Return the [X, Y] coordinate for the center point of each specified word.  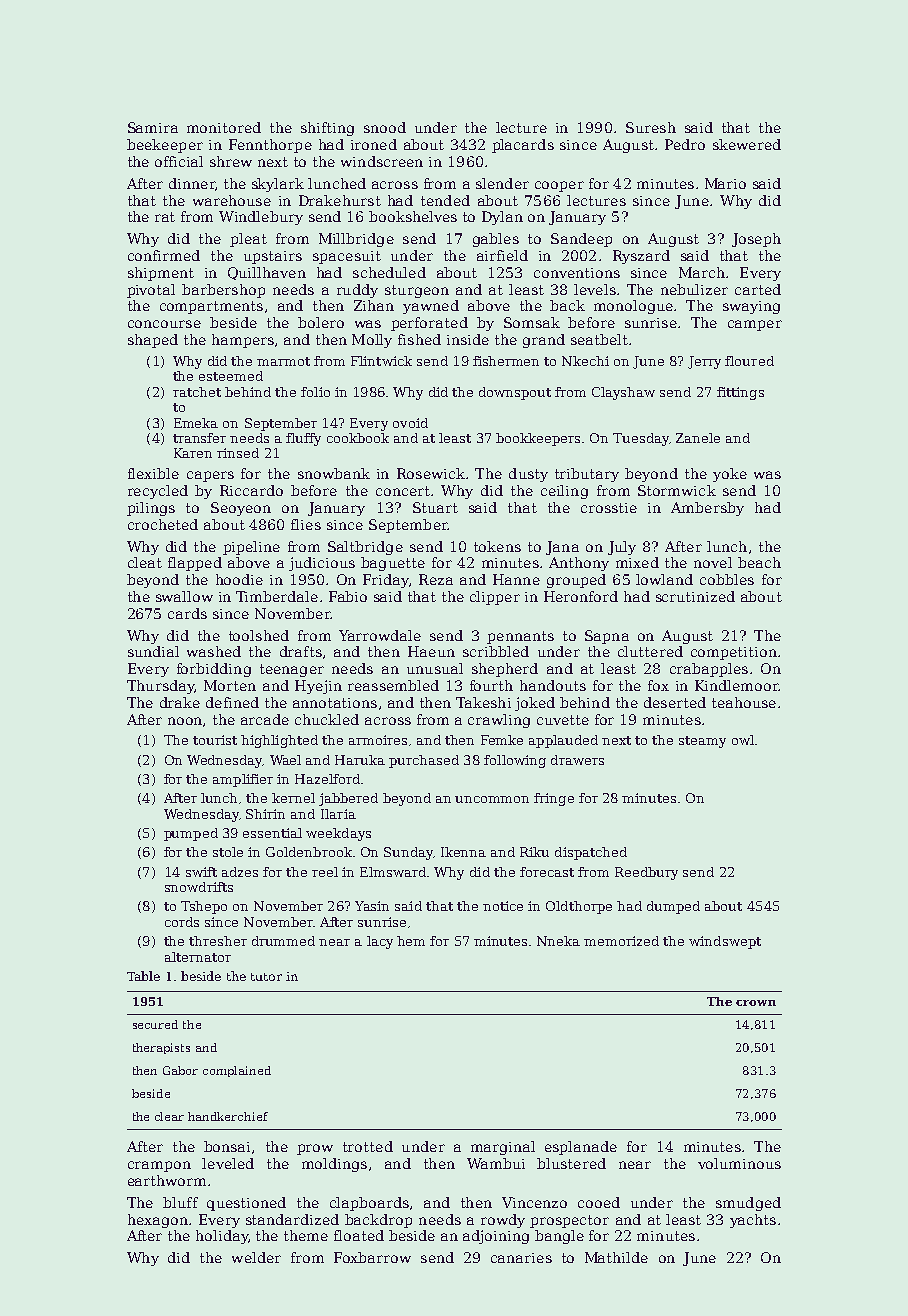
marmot [283, 361]
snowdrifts [199, 887]
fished [419, 339]
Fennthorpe [270, 146]
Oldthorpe [579, 907]
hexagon [158, 1221]
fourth [491, 685]
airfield [502, 255]
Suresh [651, 127]
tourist [215, 740]
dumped [673, 907]
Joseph [756, 240]
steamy [702, 742]
